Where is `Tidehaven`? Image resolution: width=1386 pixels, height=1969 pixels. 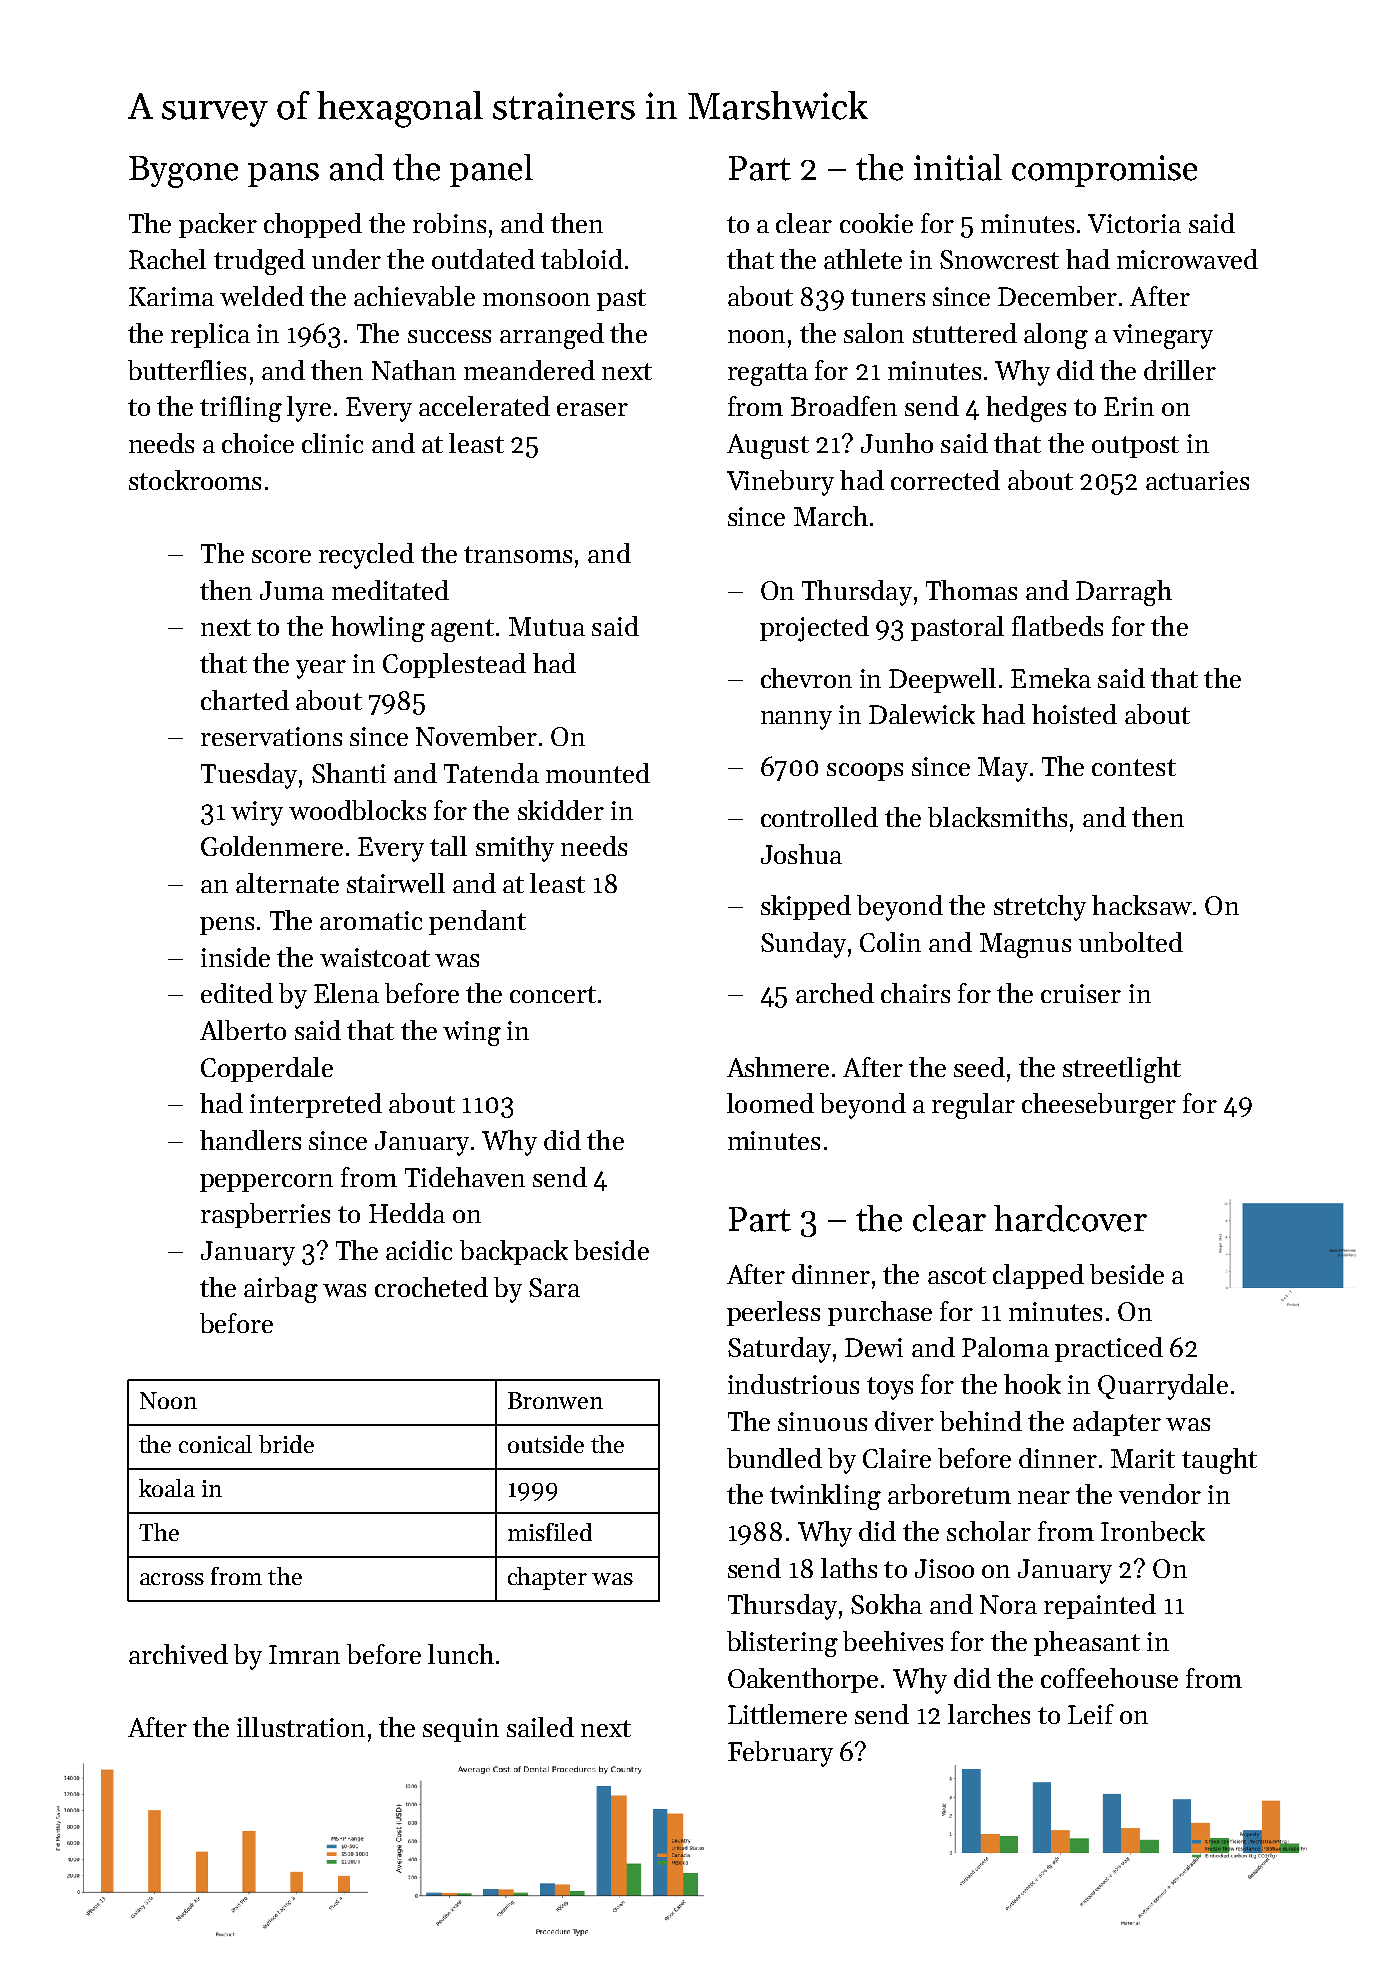 Tidehaven is located at coordinates (465, 1177).
